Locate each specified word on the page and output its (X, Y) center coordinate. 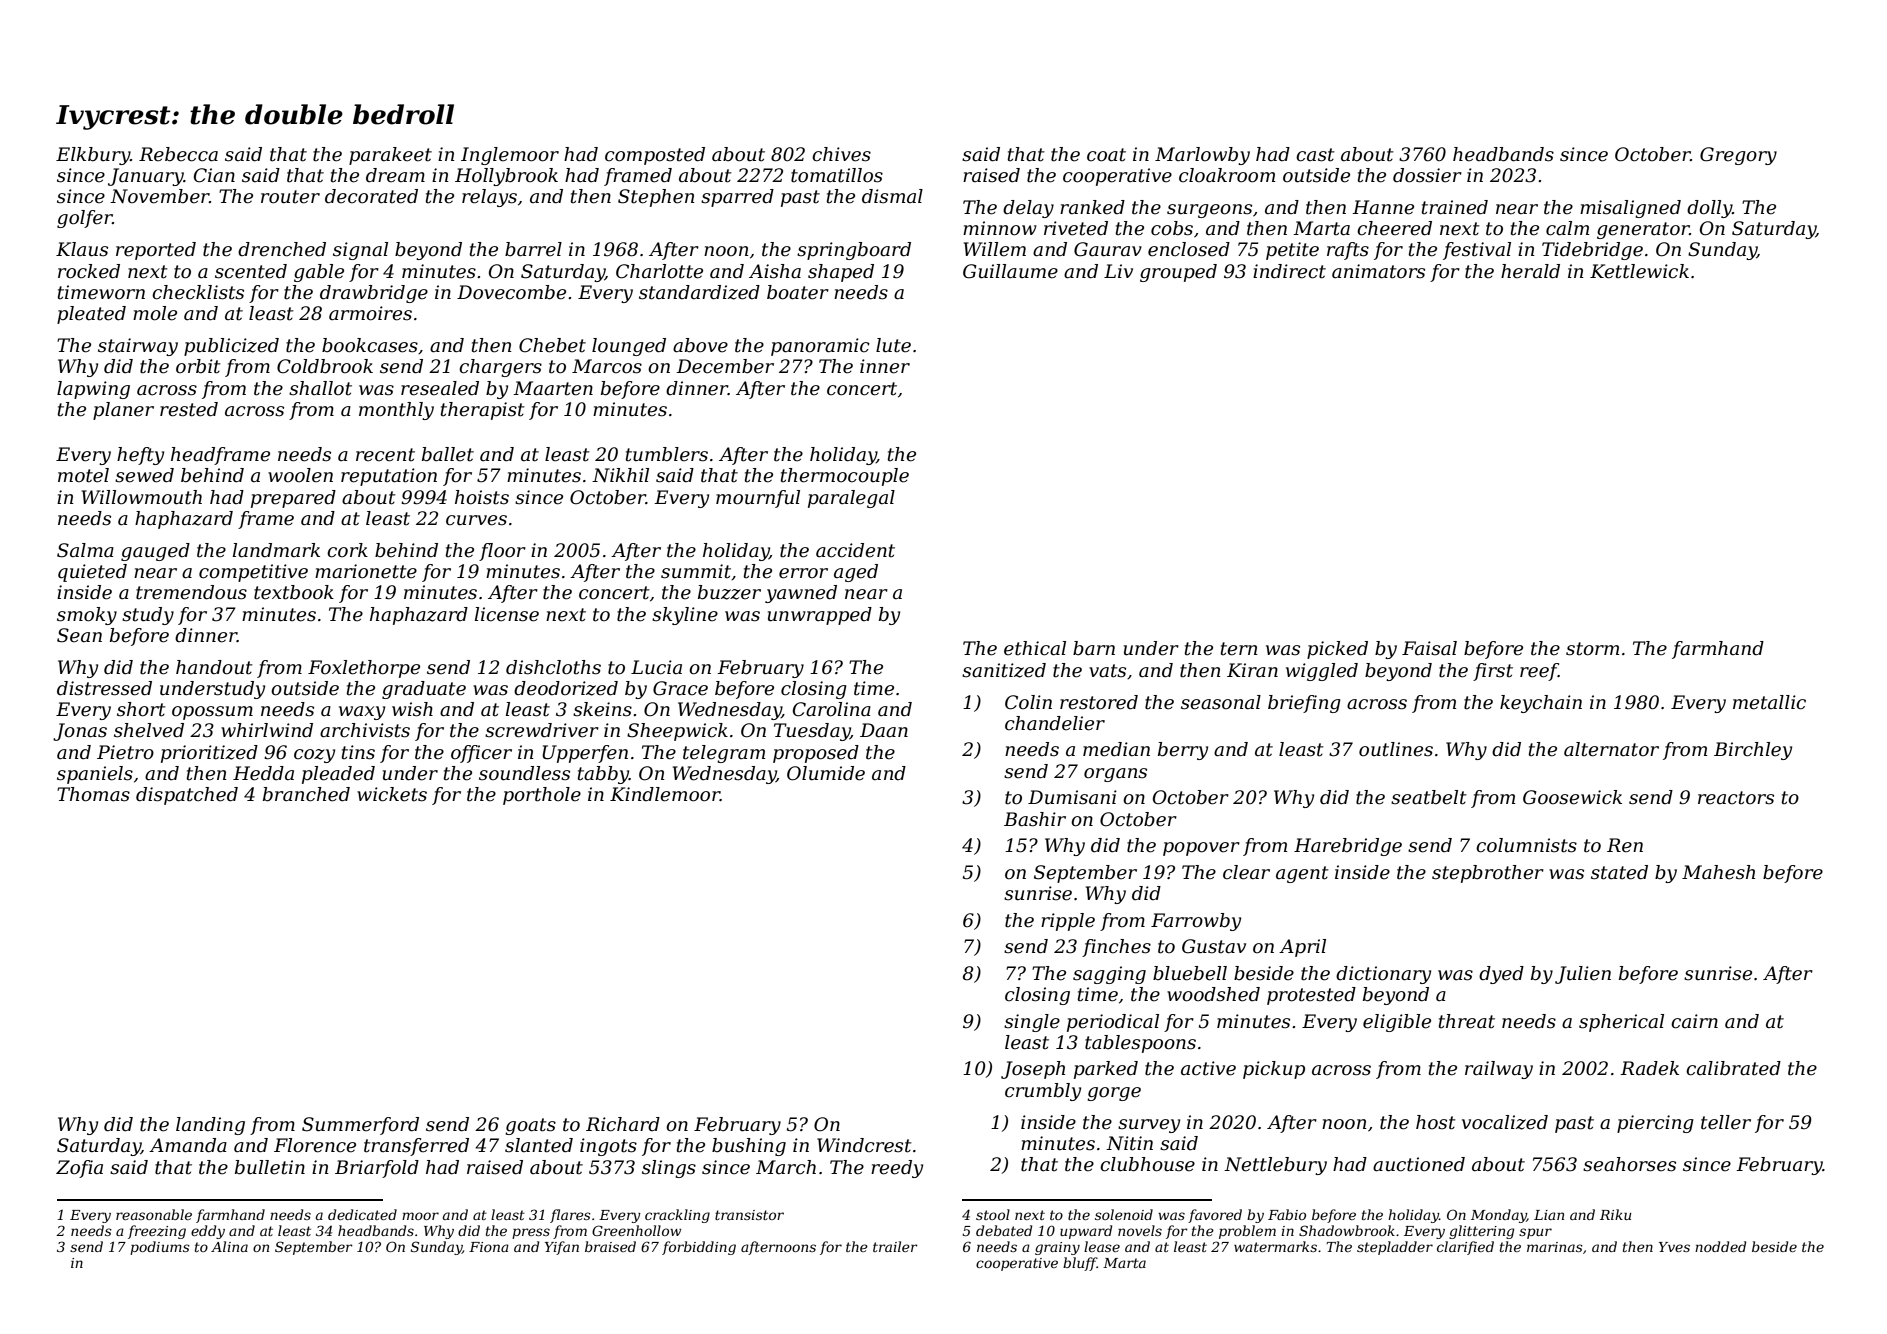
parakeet (390, 156)
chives (841, 154)
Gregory (1738, 156)
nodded (1720, 1246)
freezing (157, 1232)
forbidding (699, 1248)
